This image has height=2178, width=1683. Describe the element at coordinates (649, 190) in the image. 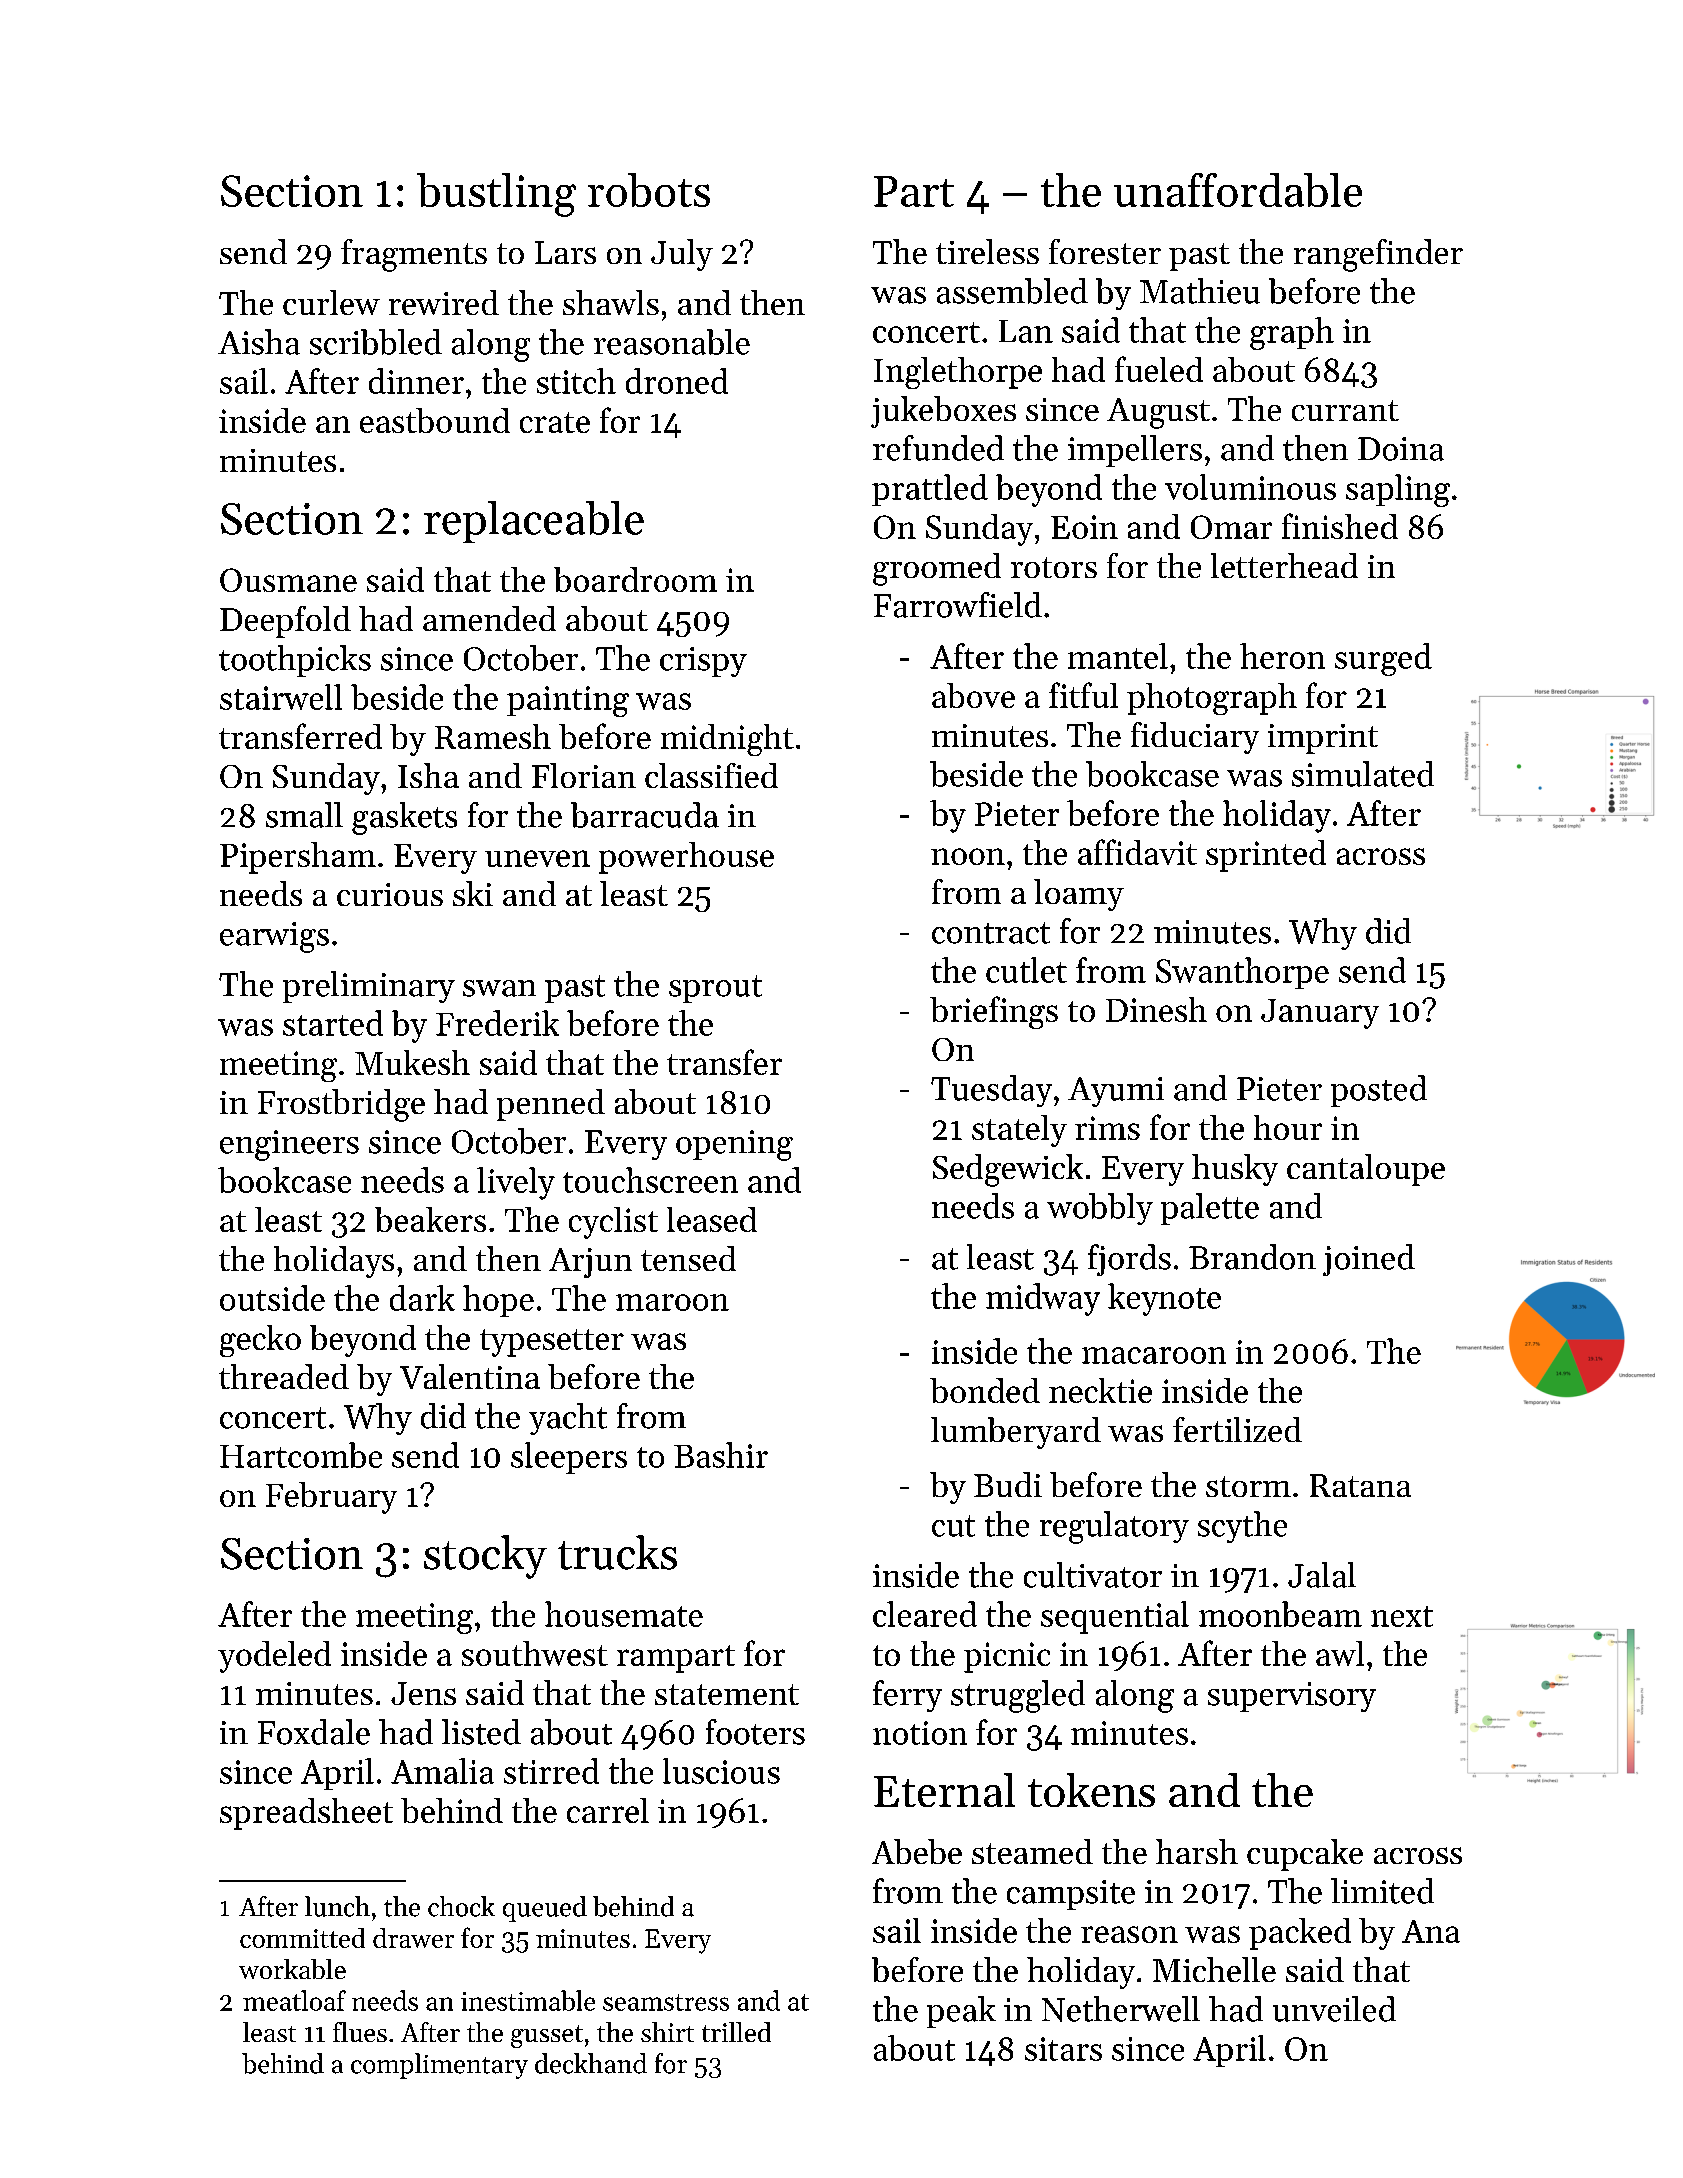

I see `robots` at that location.
